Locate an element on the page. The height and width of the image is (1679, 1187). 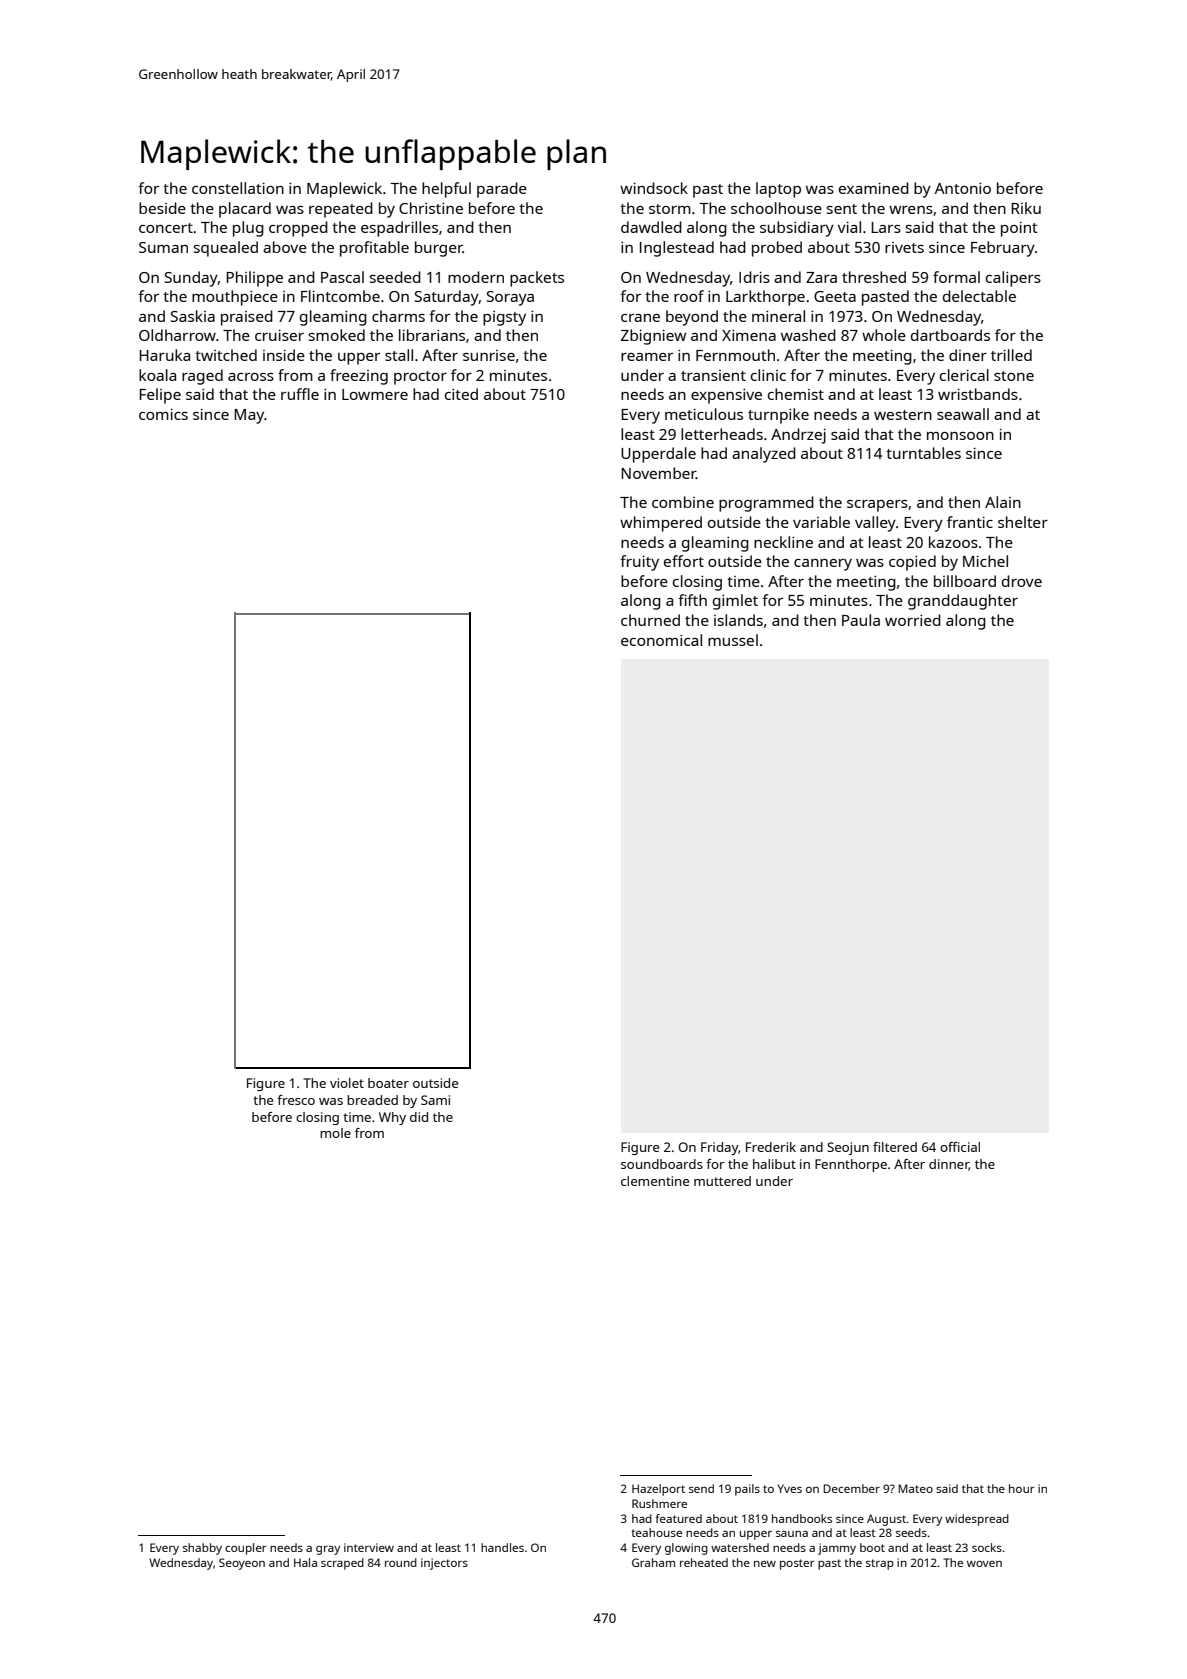
May is located at coordinates (249, 416).
